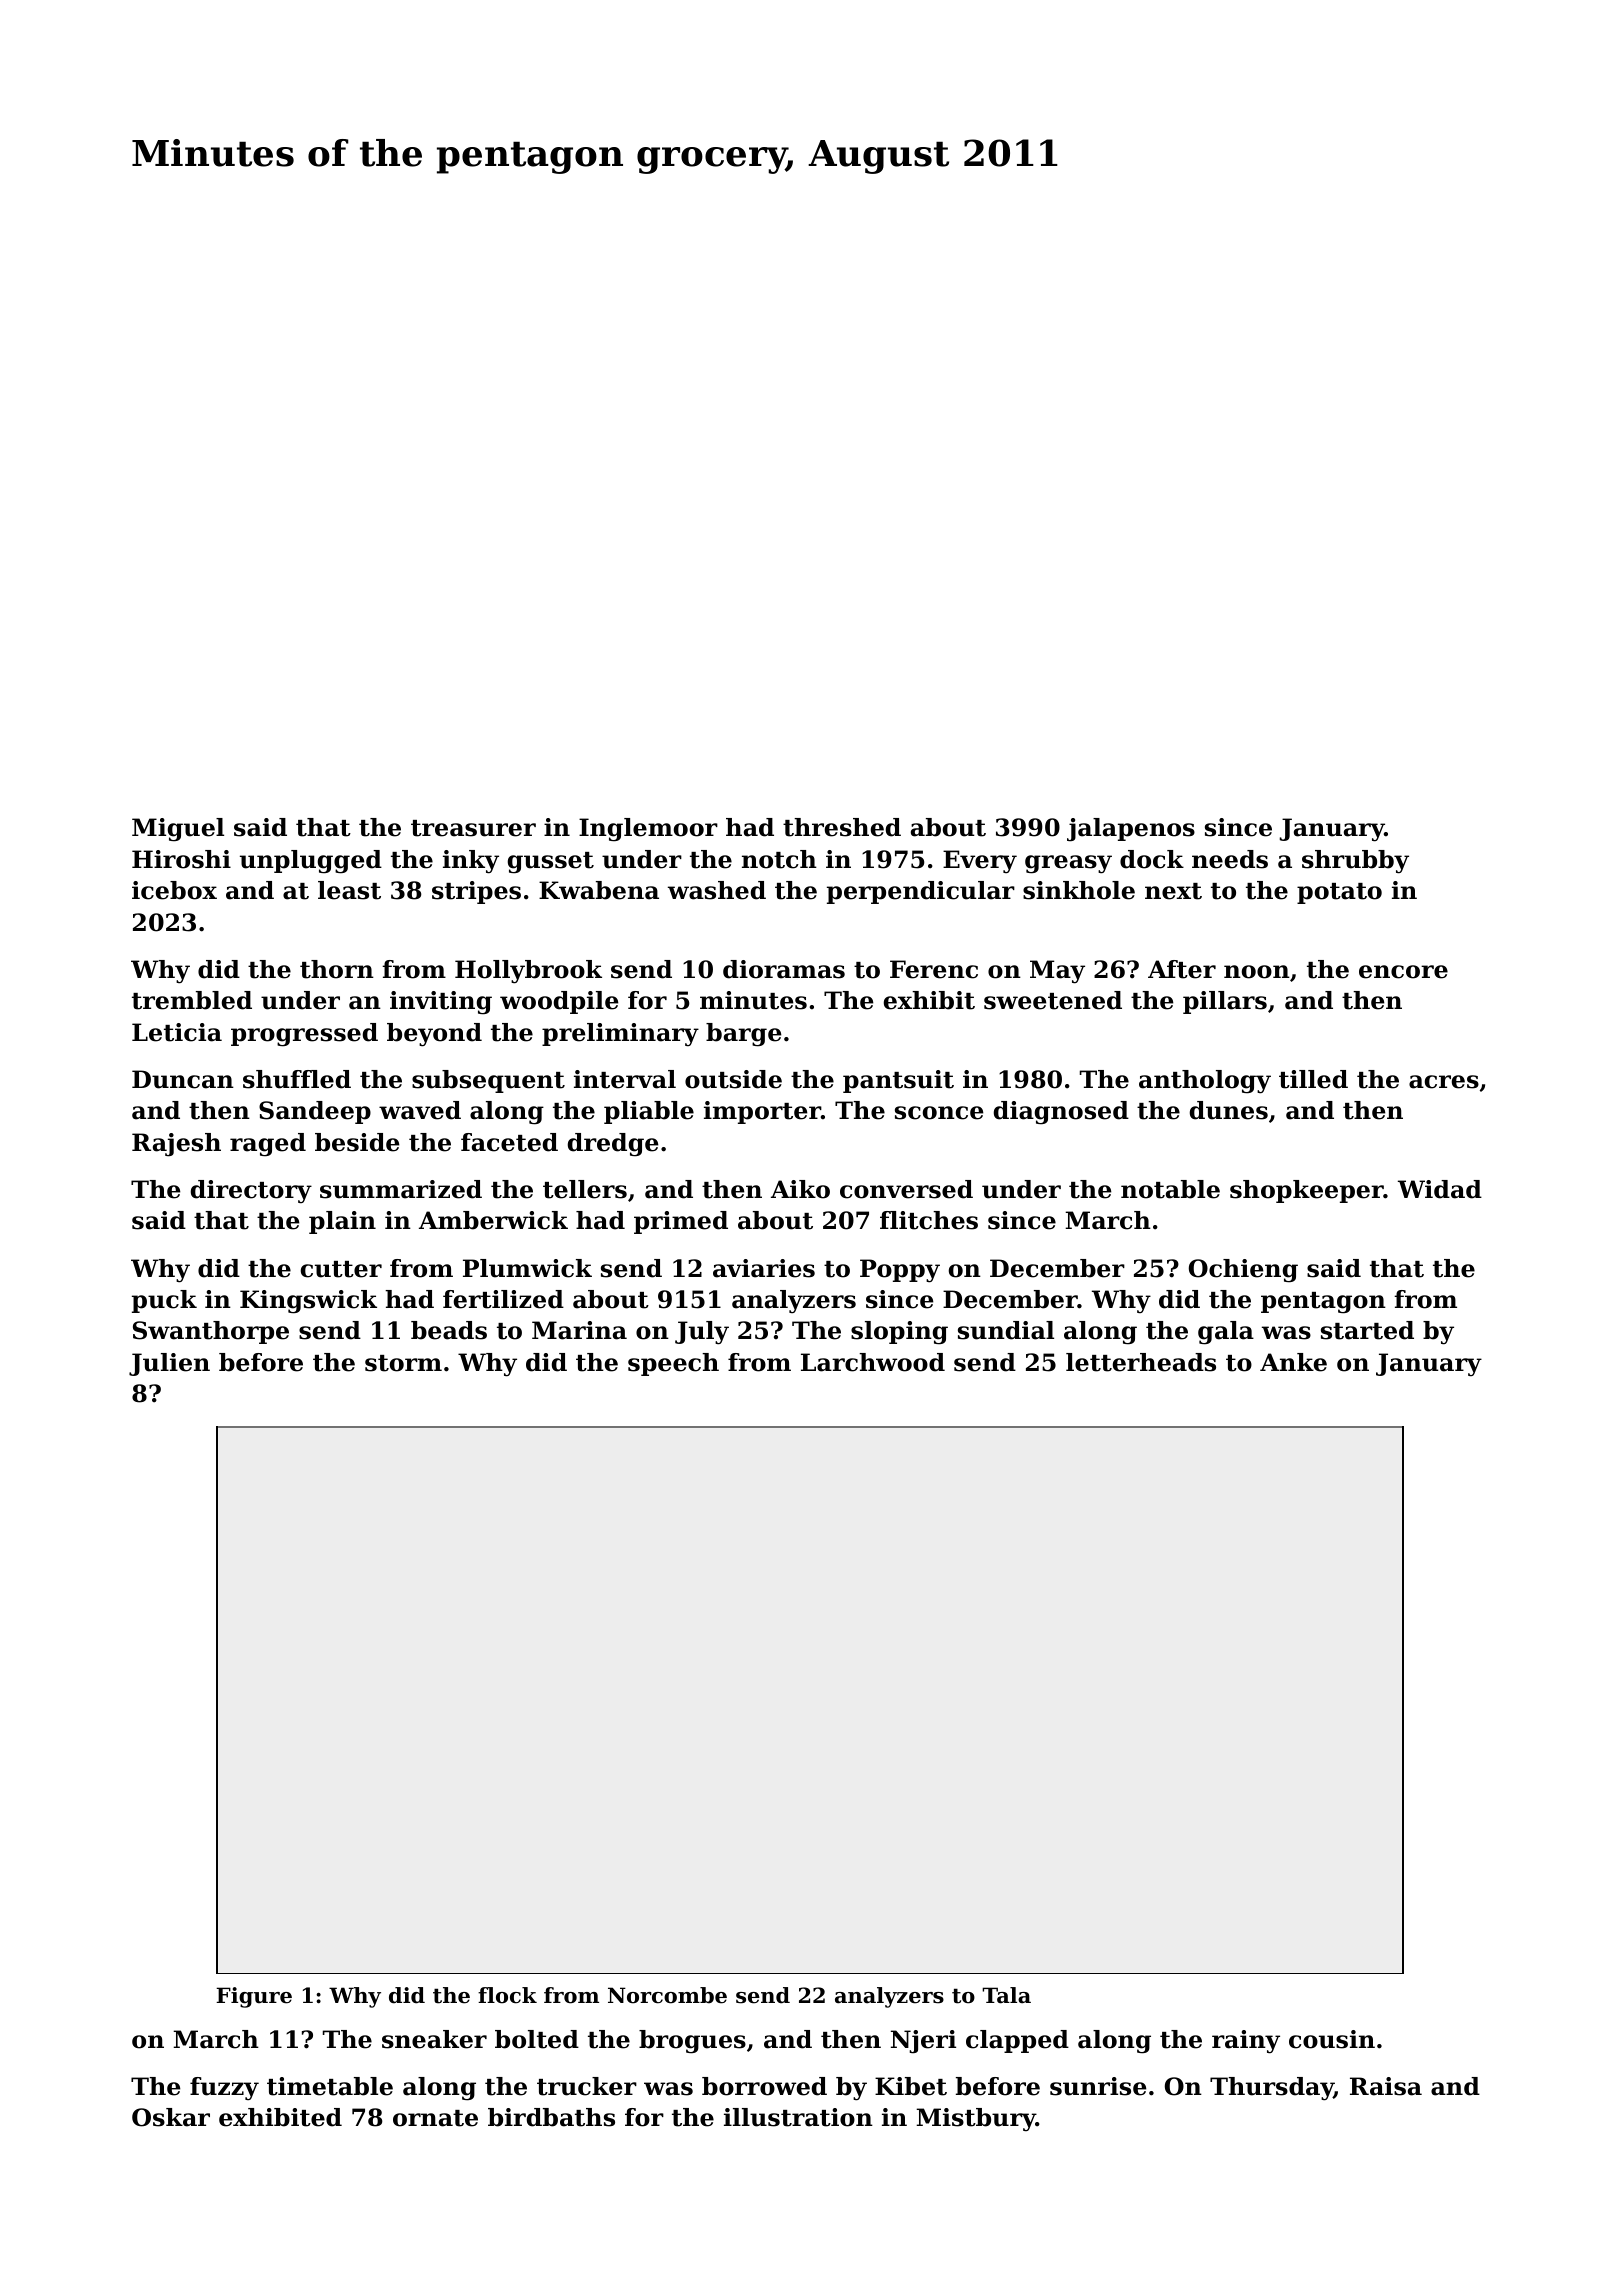 The height and width of the page is (2292, 1620). I want to click on threshed, so click(842, 827).
